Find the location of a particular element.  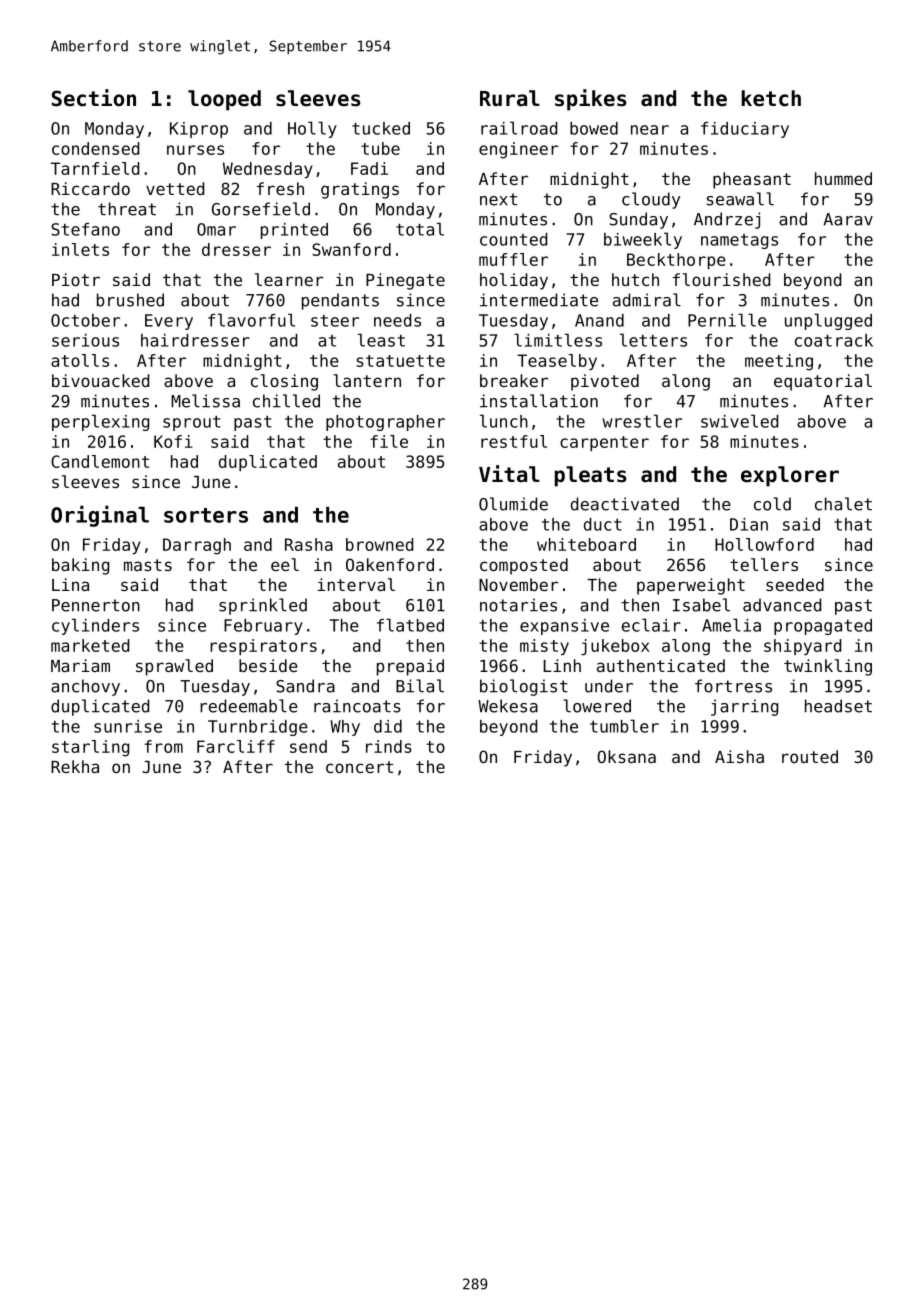

ketch is located at coordinates (771, 98).
